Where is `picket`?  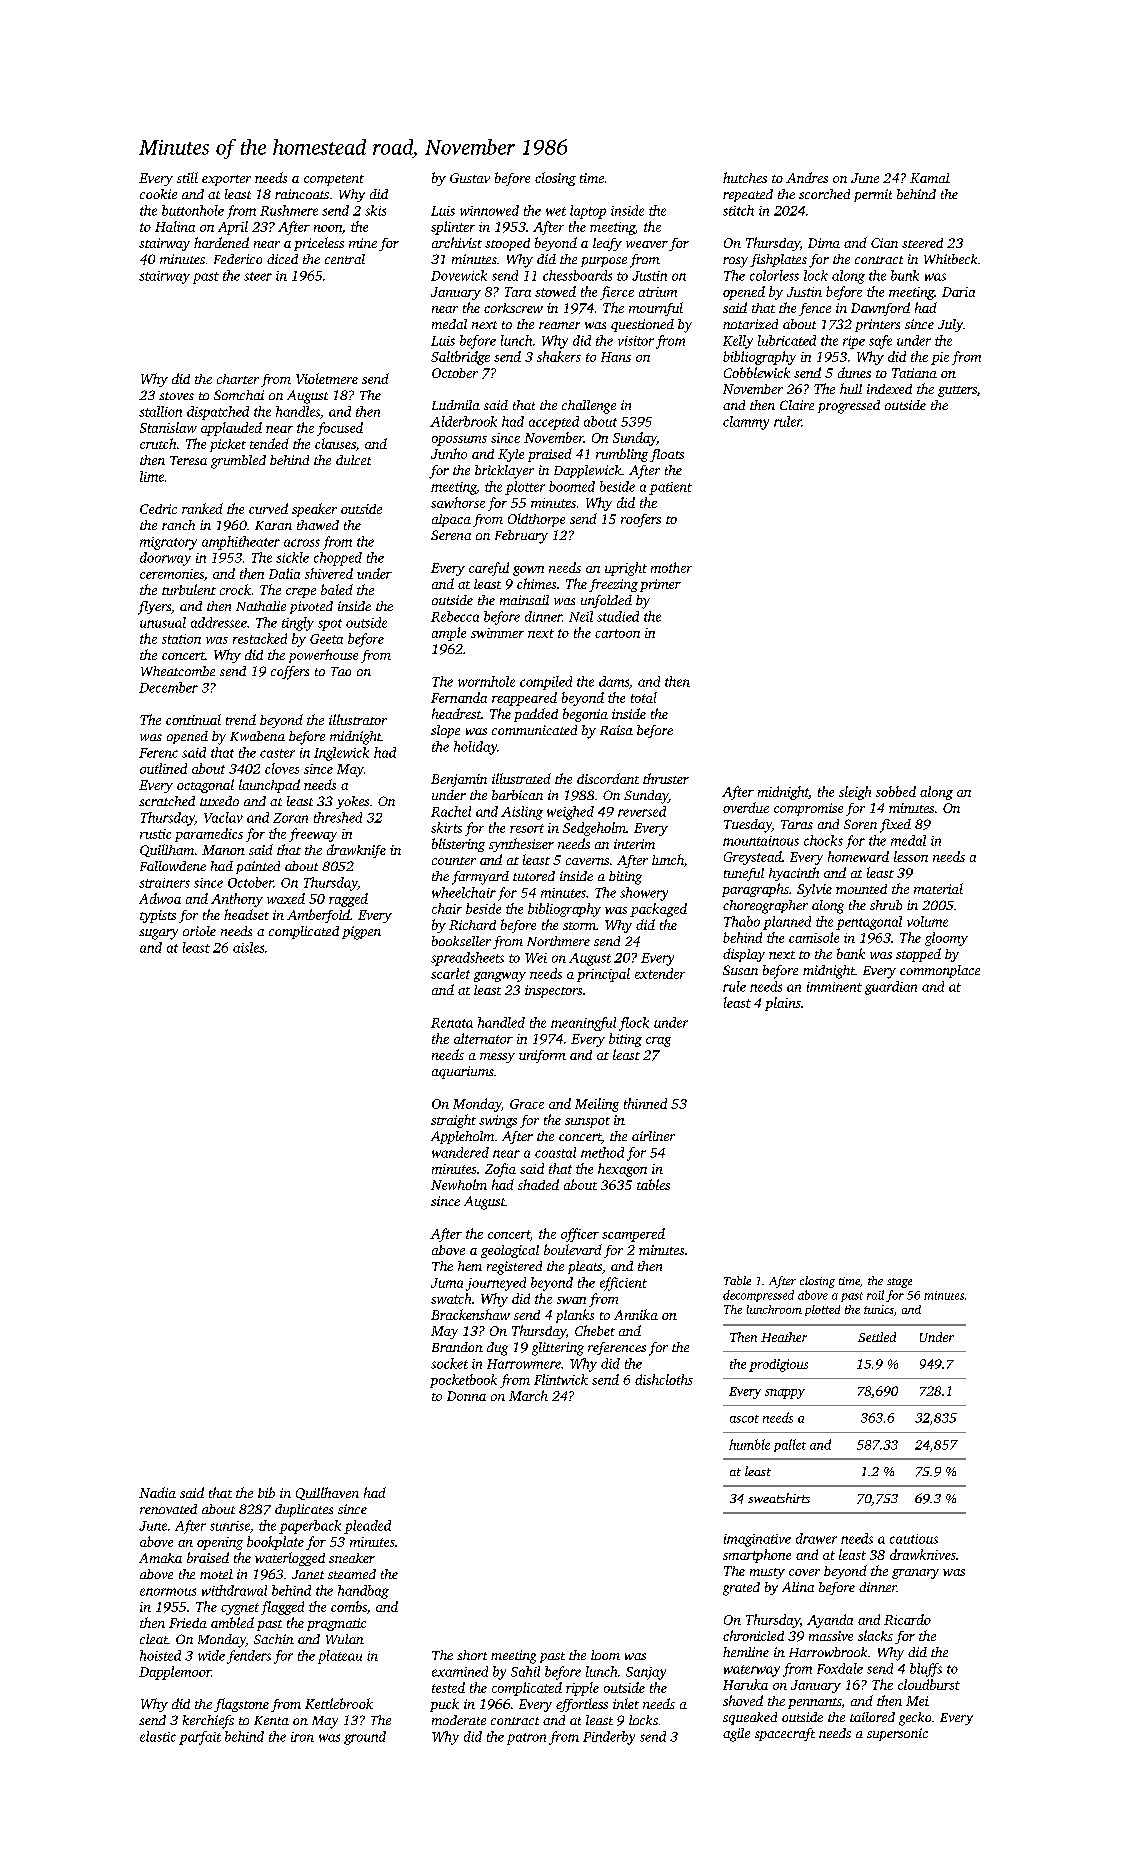
picket is located at coordinates (228, 445).
